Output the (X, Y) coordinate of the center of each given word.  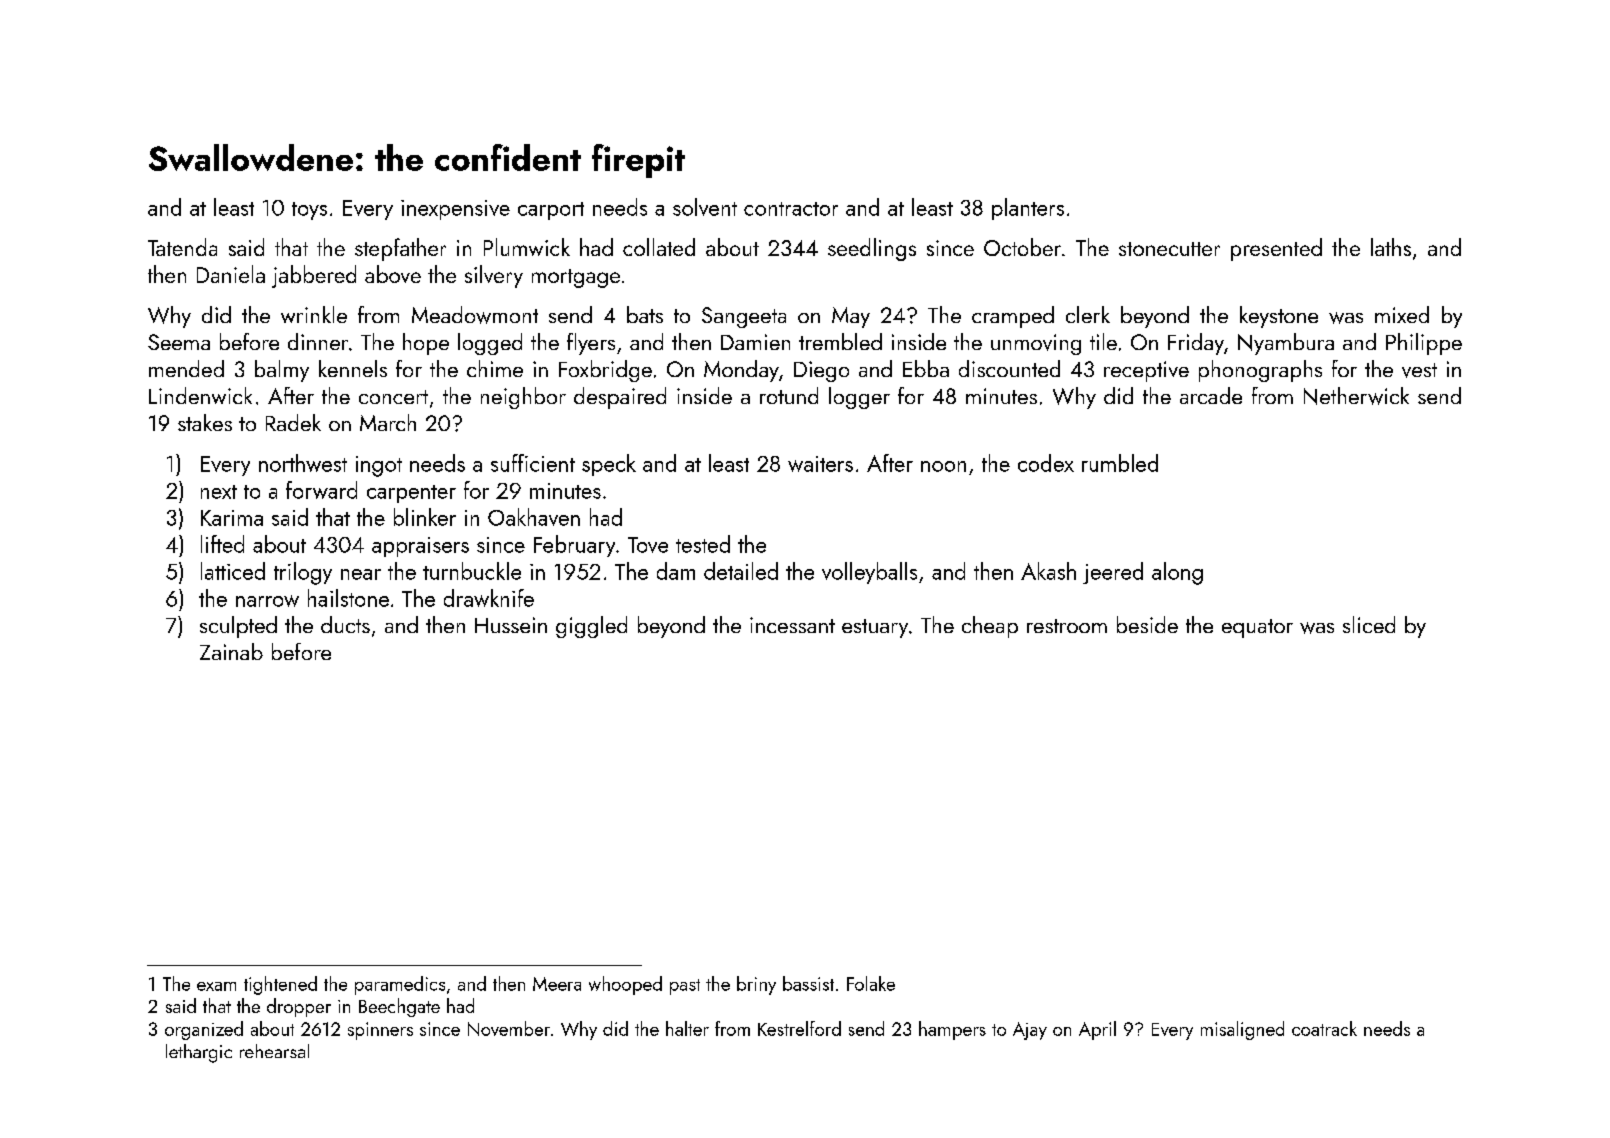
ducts (345, 624)
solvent (705, 207)
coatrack (1324, 1028)
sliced (1369, 624)
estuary (875, 628)
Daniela (231, 274)
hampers (952, 1030)
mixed (1402, 314)
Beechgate (399, 1007)
